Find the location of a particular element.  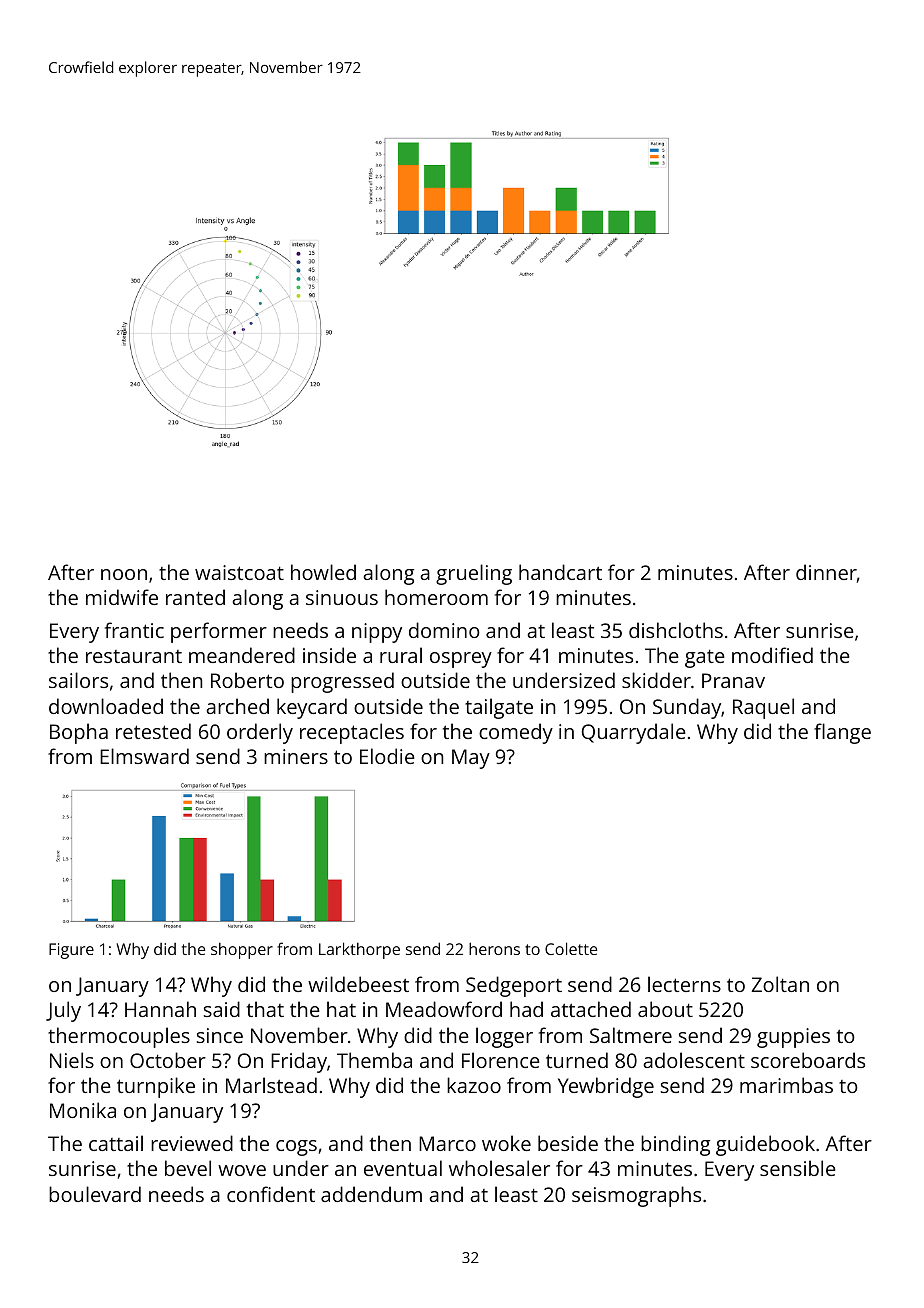

Zoltan is located at coordinates (780, 984).
